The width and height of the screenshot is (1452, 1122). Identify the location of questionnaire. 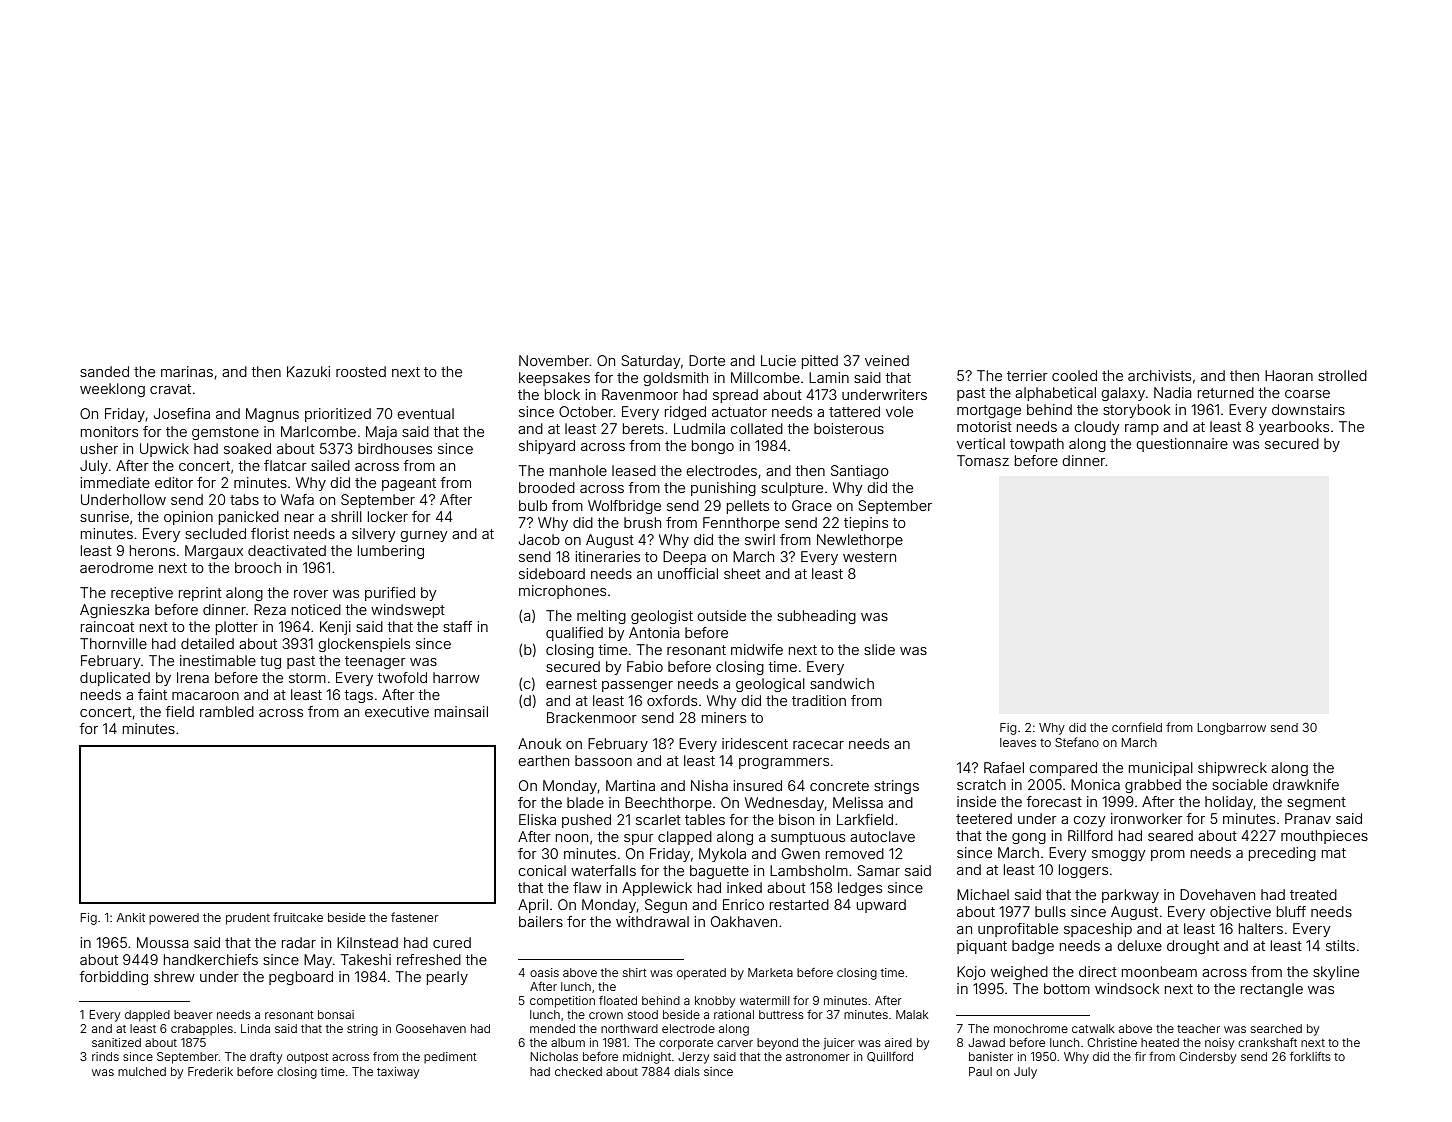
(1182, 445).
